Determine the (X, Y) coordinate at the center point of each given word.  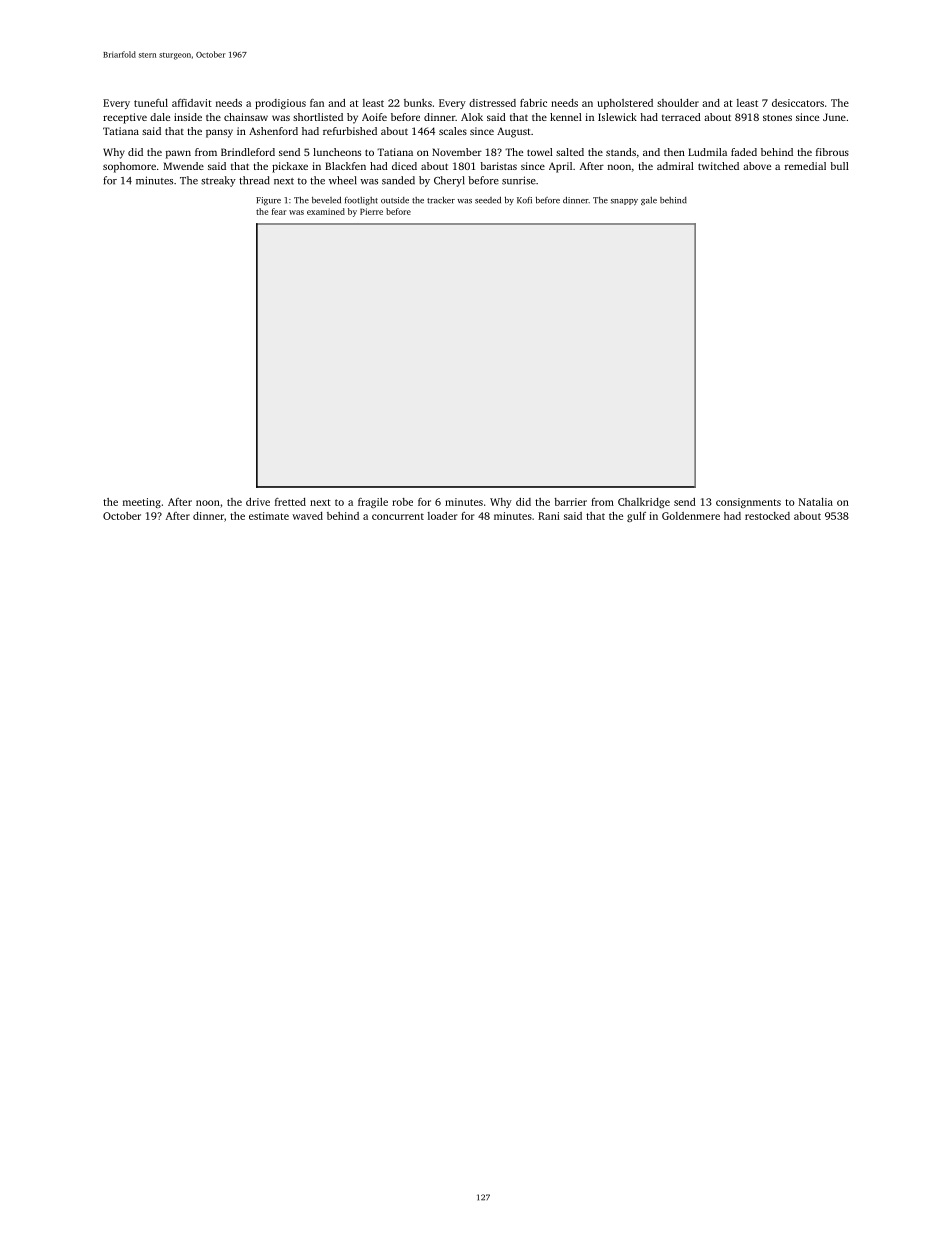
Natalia (816, 502)
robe (402, 502)
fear (279, 211)
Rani (549, 516)
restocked (767, 516)
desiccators (798, 103)
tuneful (151, 103)
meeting (142, 503)
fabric (533, 103)
